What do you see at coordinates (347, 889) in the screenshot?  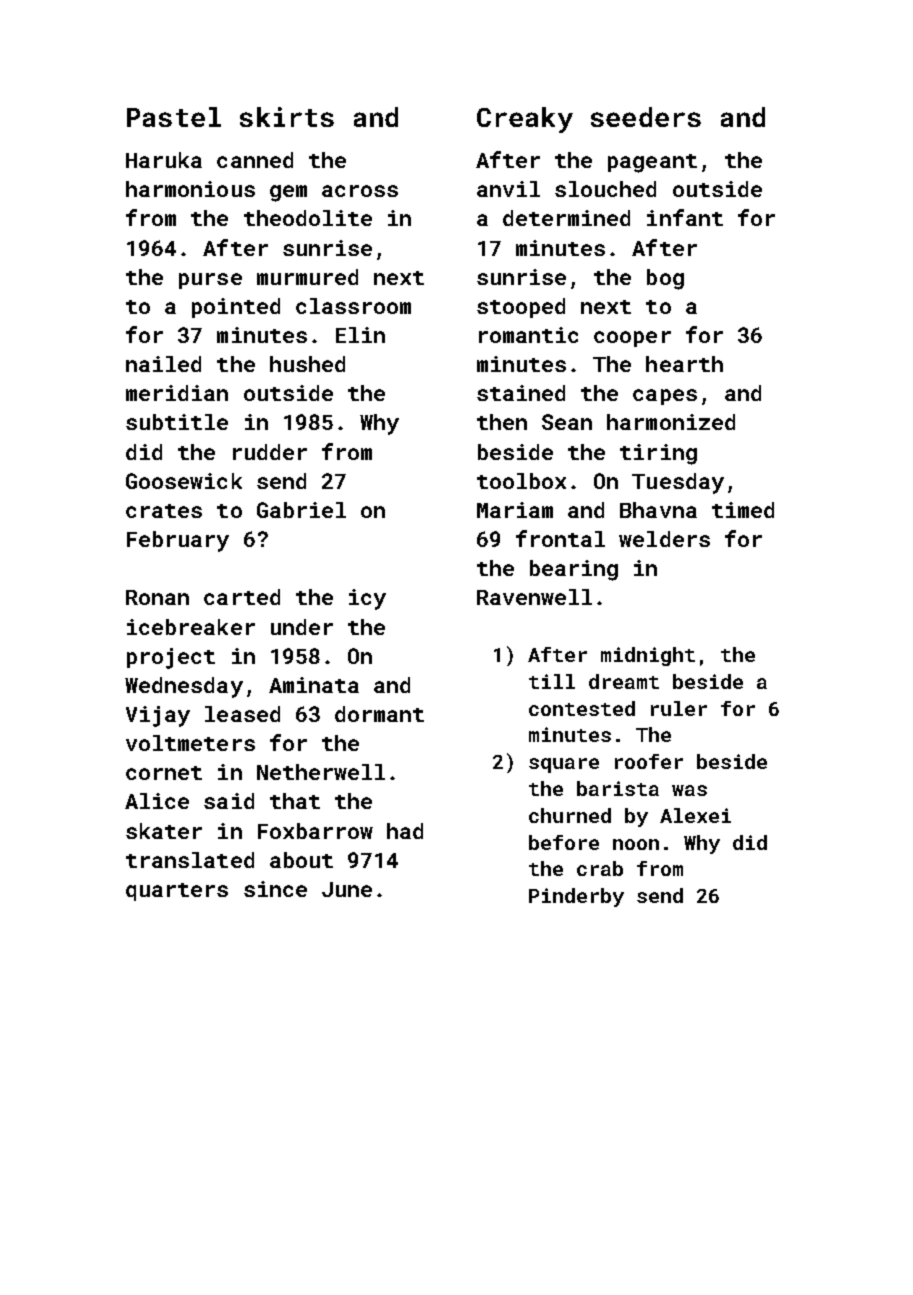 I see `June` at bounding box center [347, 889].
